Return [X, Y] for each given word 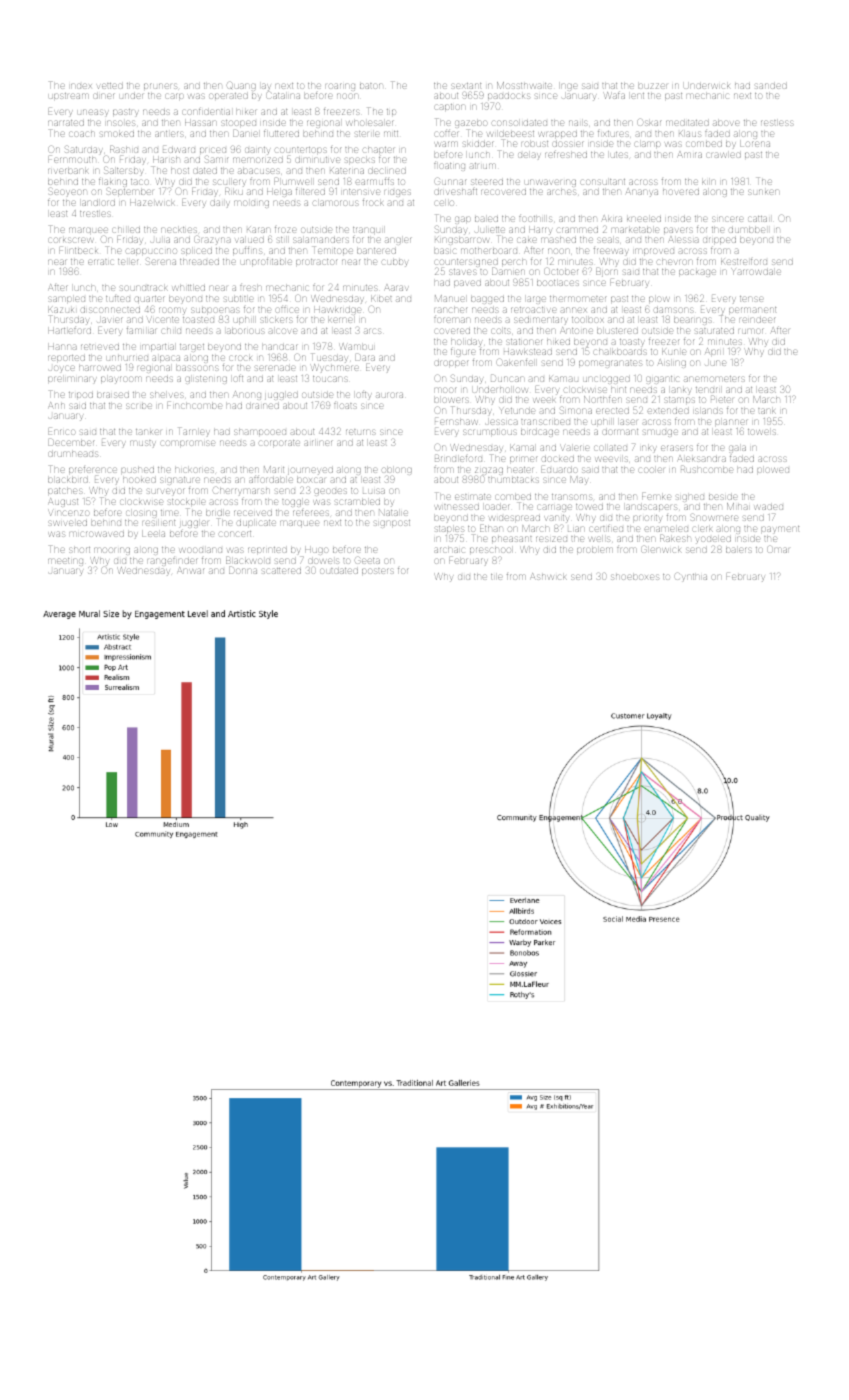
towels [762, 432]
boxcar [311, 480]
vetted [110, 86]
